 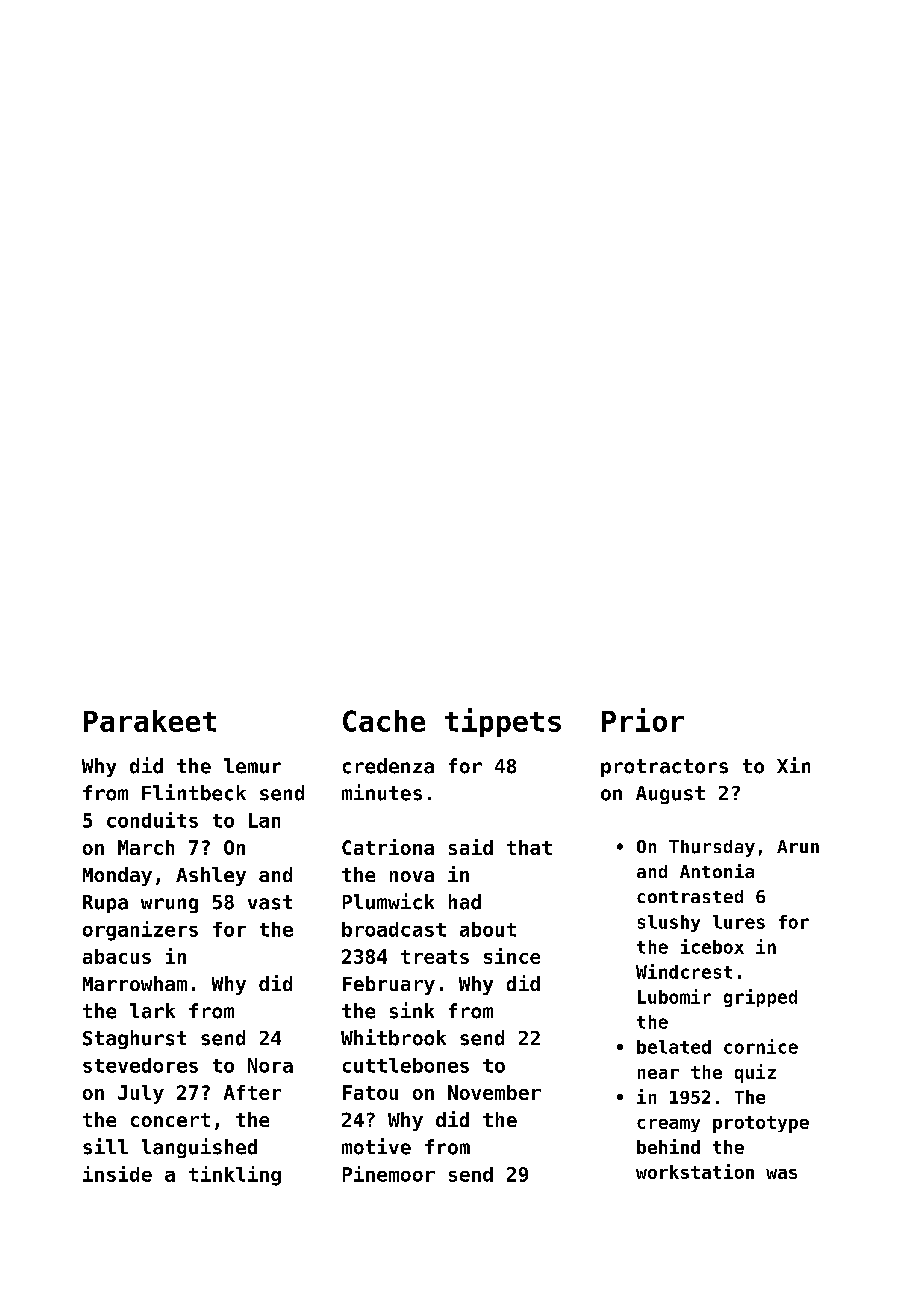 I want to click on languished, so click(x=199, y=1148).
